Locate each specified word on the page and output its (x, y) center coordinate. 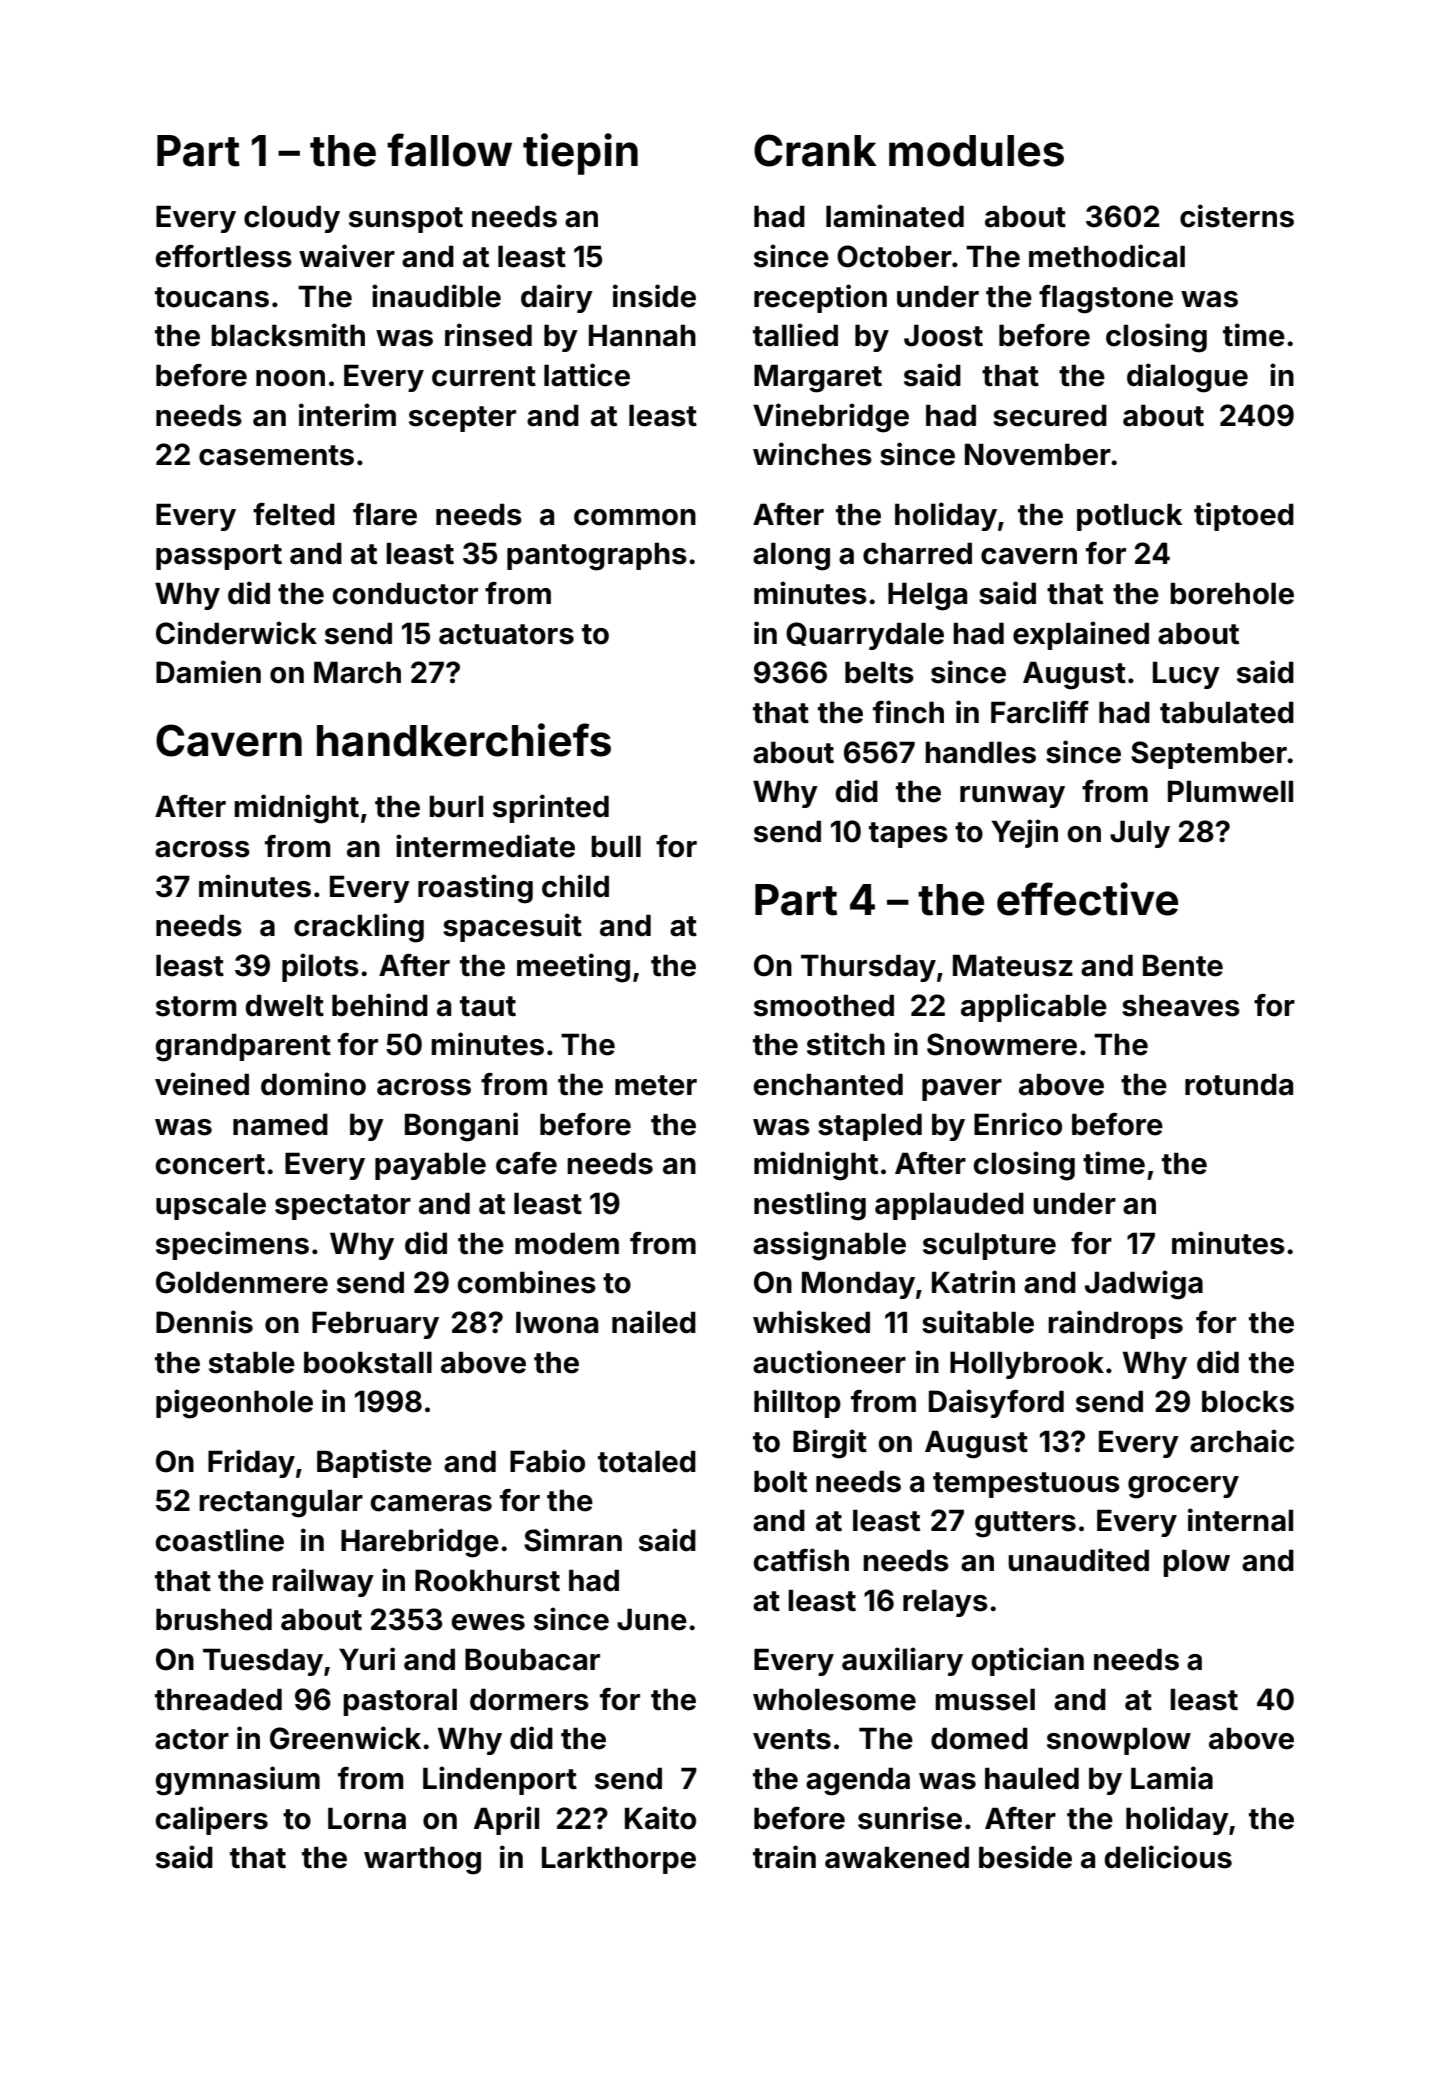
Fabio (547, 1461)
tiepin (580, 154)
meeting (573, 968)
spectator (343, 1207)
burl (456, 806)
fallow (449, 150)
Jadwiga (1144, 1285)
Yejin (1024, 833)
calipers (211, 1820)
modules (976, 151)
